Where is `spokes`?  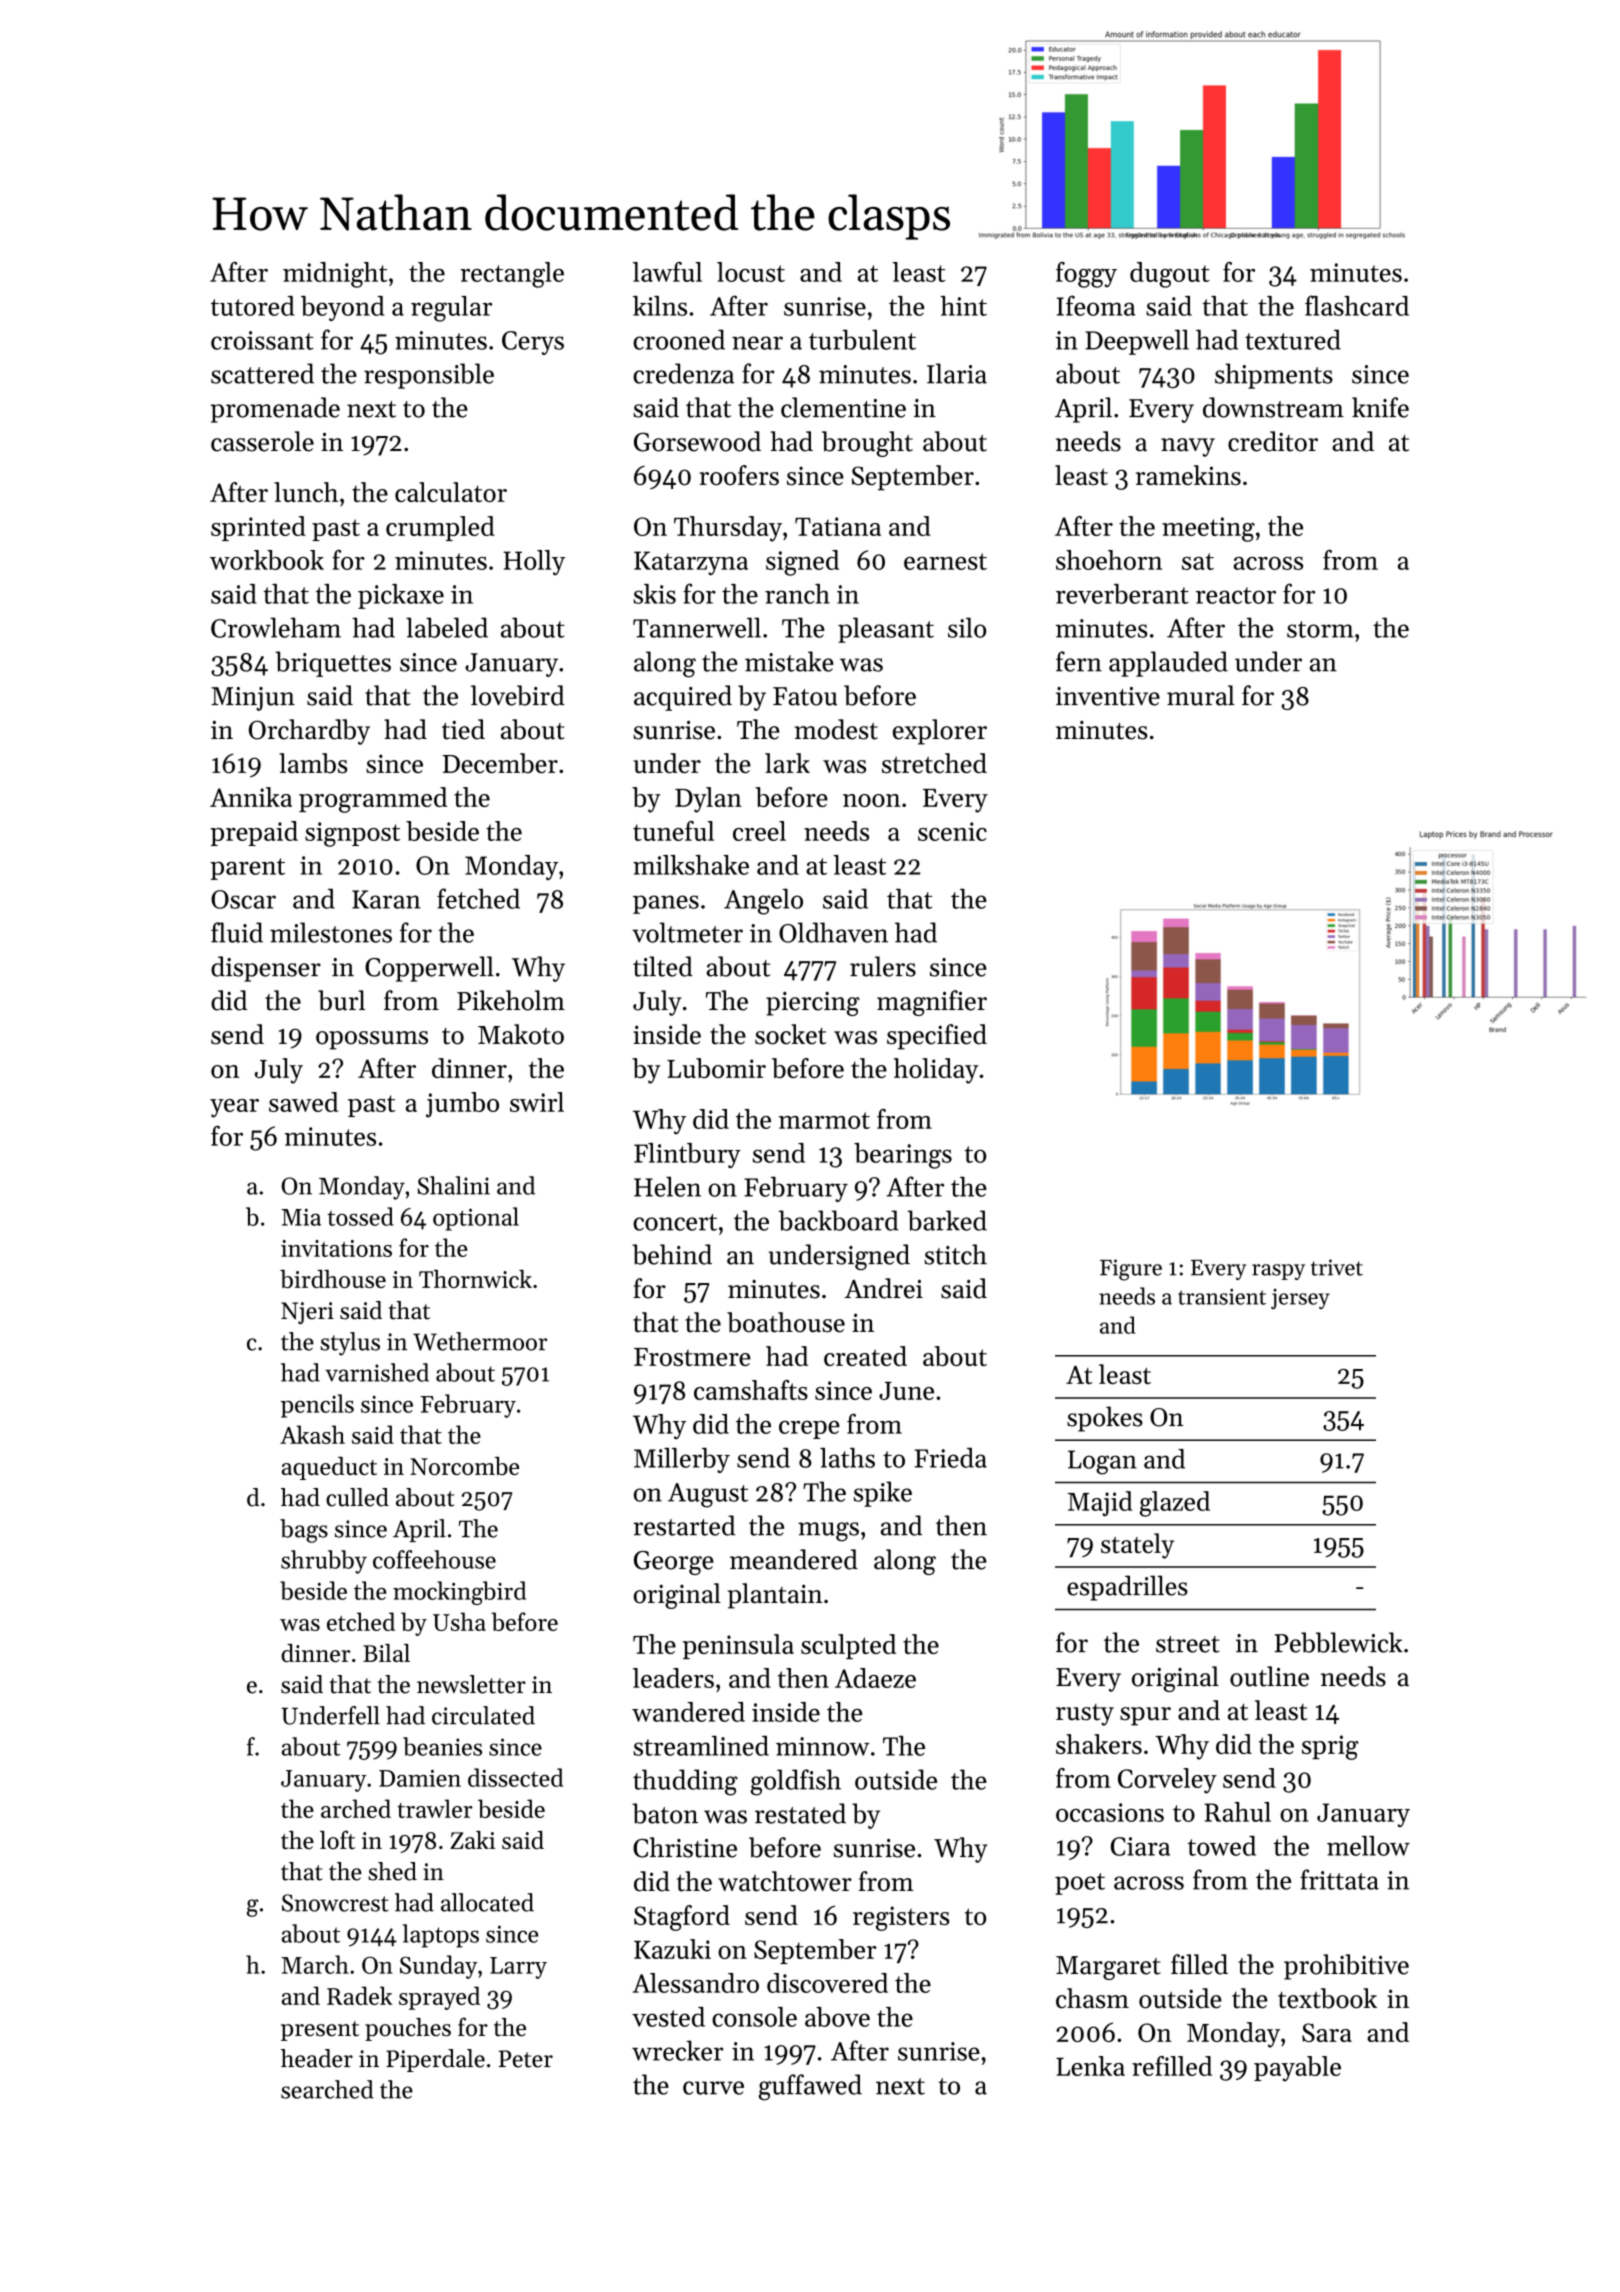
spokes is located at coordinates (1105, 1419).
